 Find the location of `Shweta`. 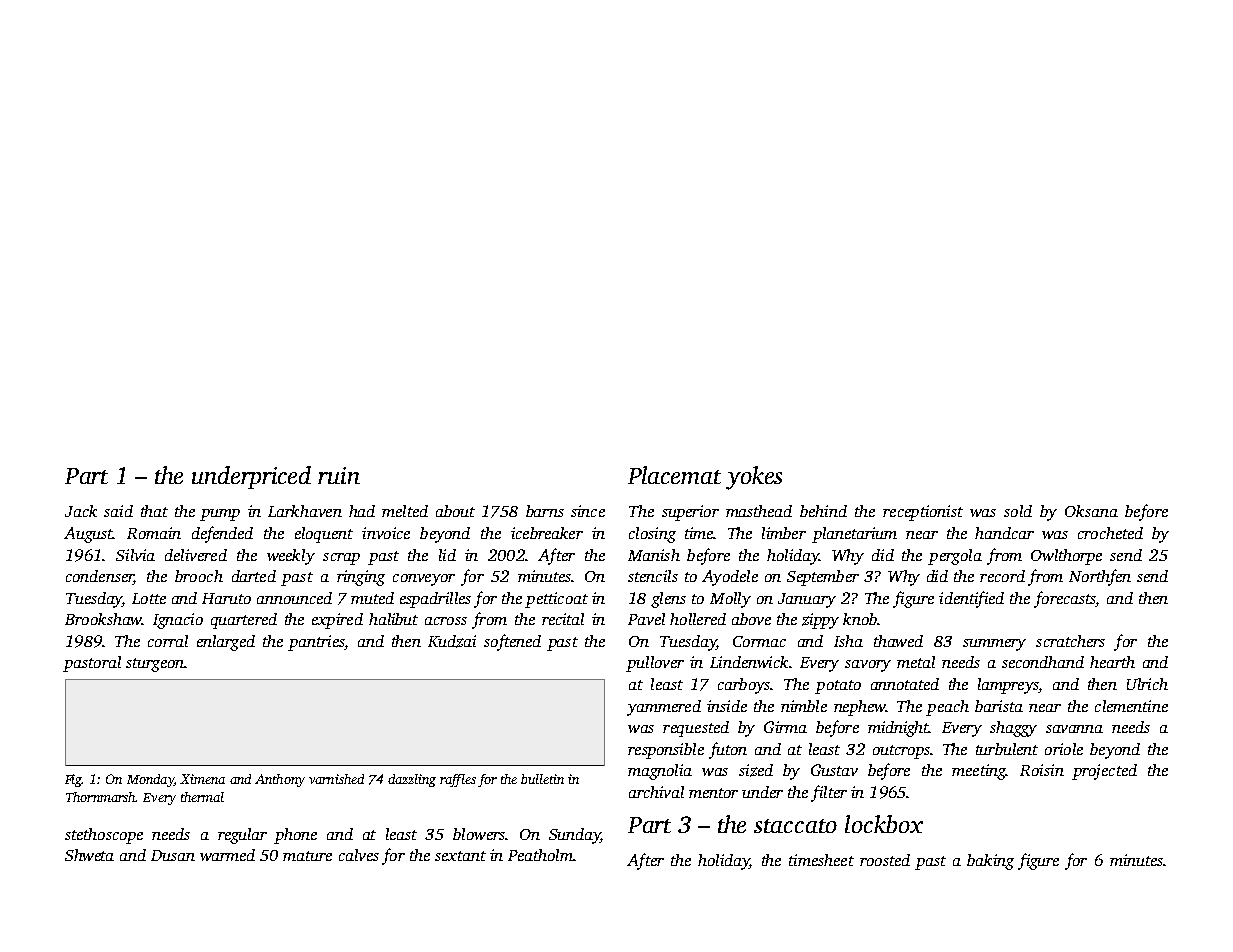

Shweta is located at coordinates (89, 855).
